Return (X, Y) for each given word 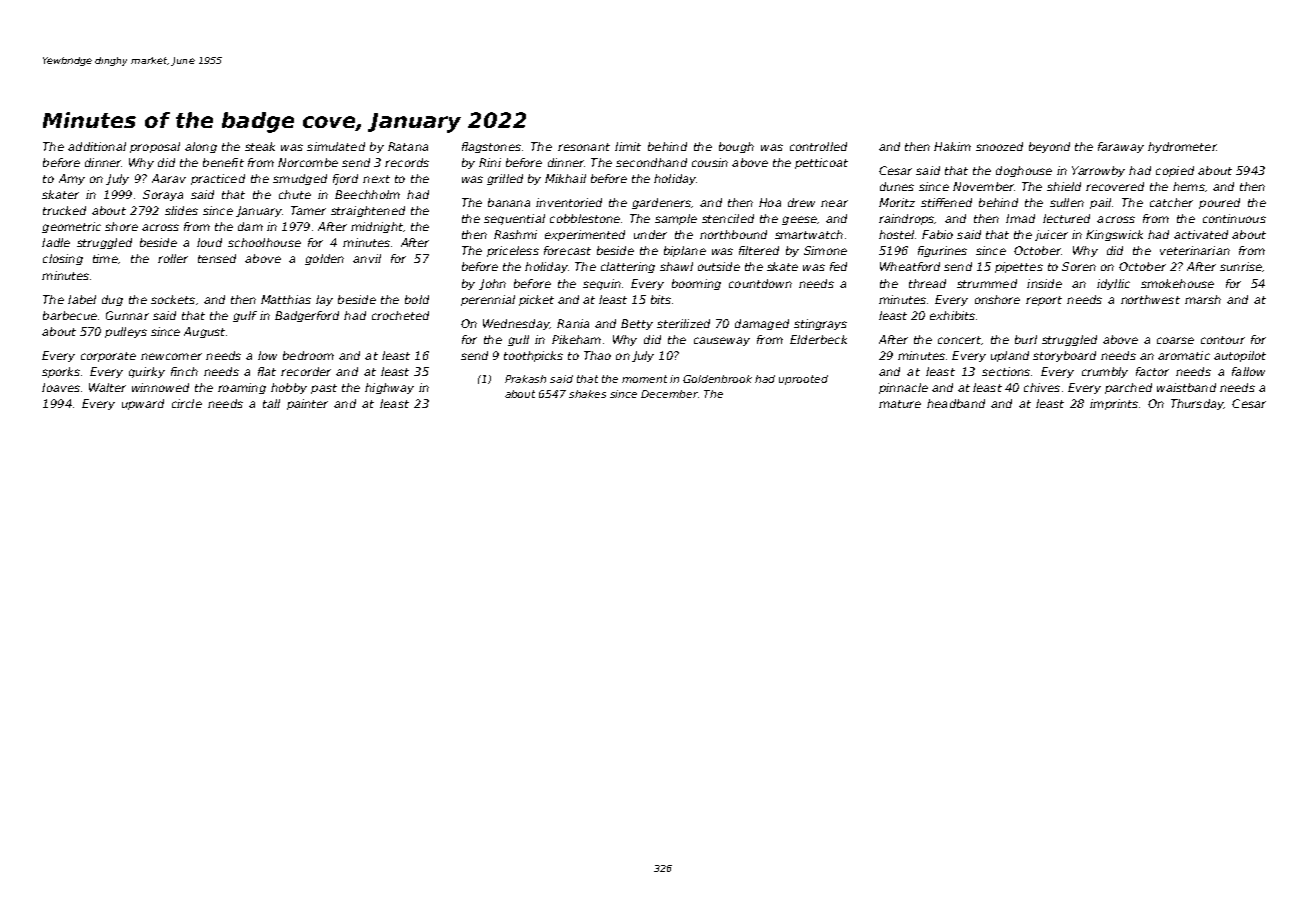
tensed (217, 258)
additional (97, 146)
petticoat (821, 163)
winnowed (160, 387)
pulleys (126, 332)
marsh (1203, 299)
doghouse (1024, 171)
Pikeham (576, 339)
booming (696, 284)
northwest (1150, 299)
